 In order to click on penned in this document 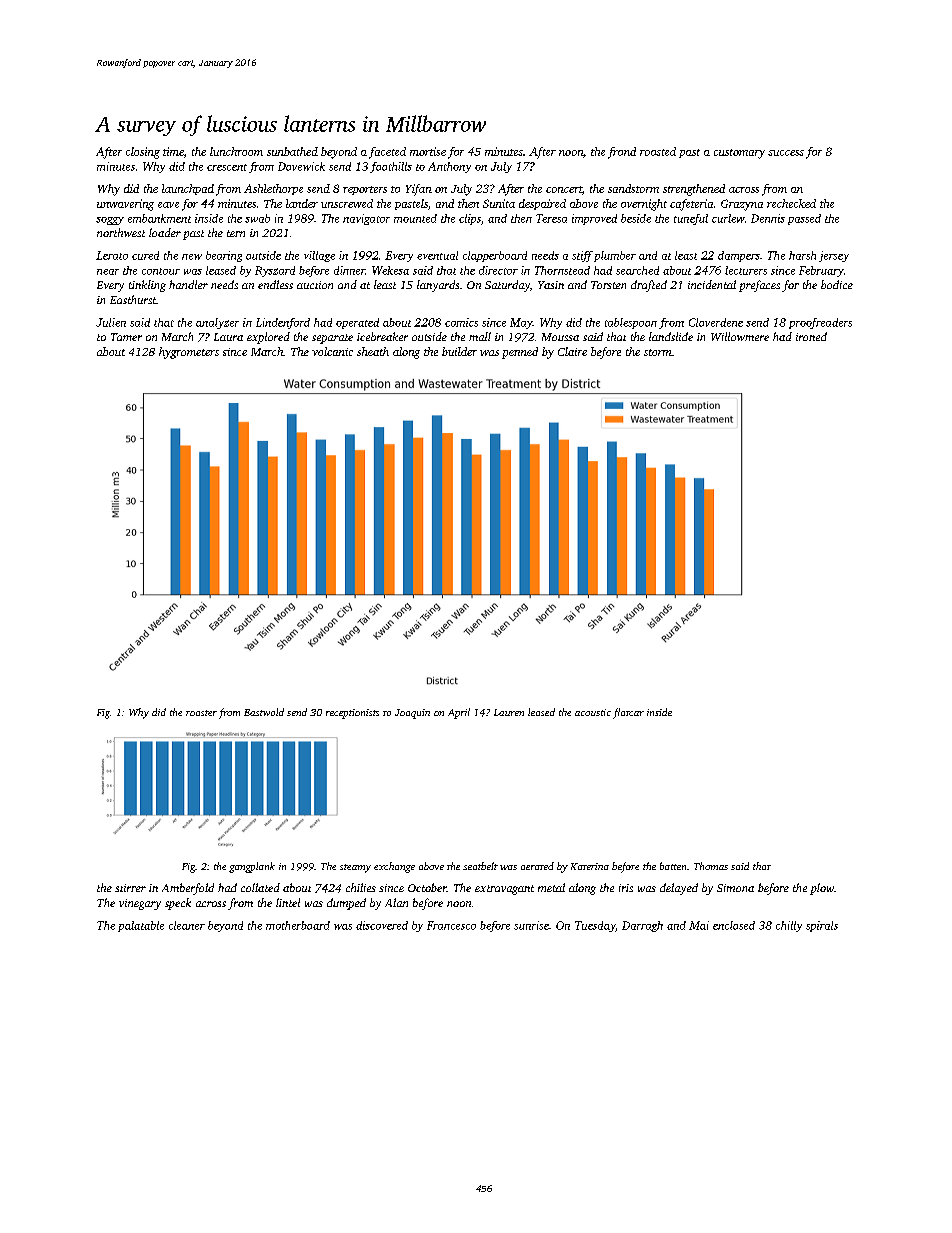, I will do `click(520, 353)`.
